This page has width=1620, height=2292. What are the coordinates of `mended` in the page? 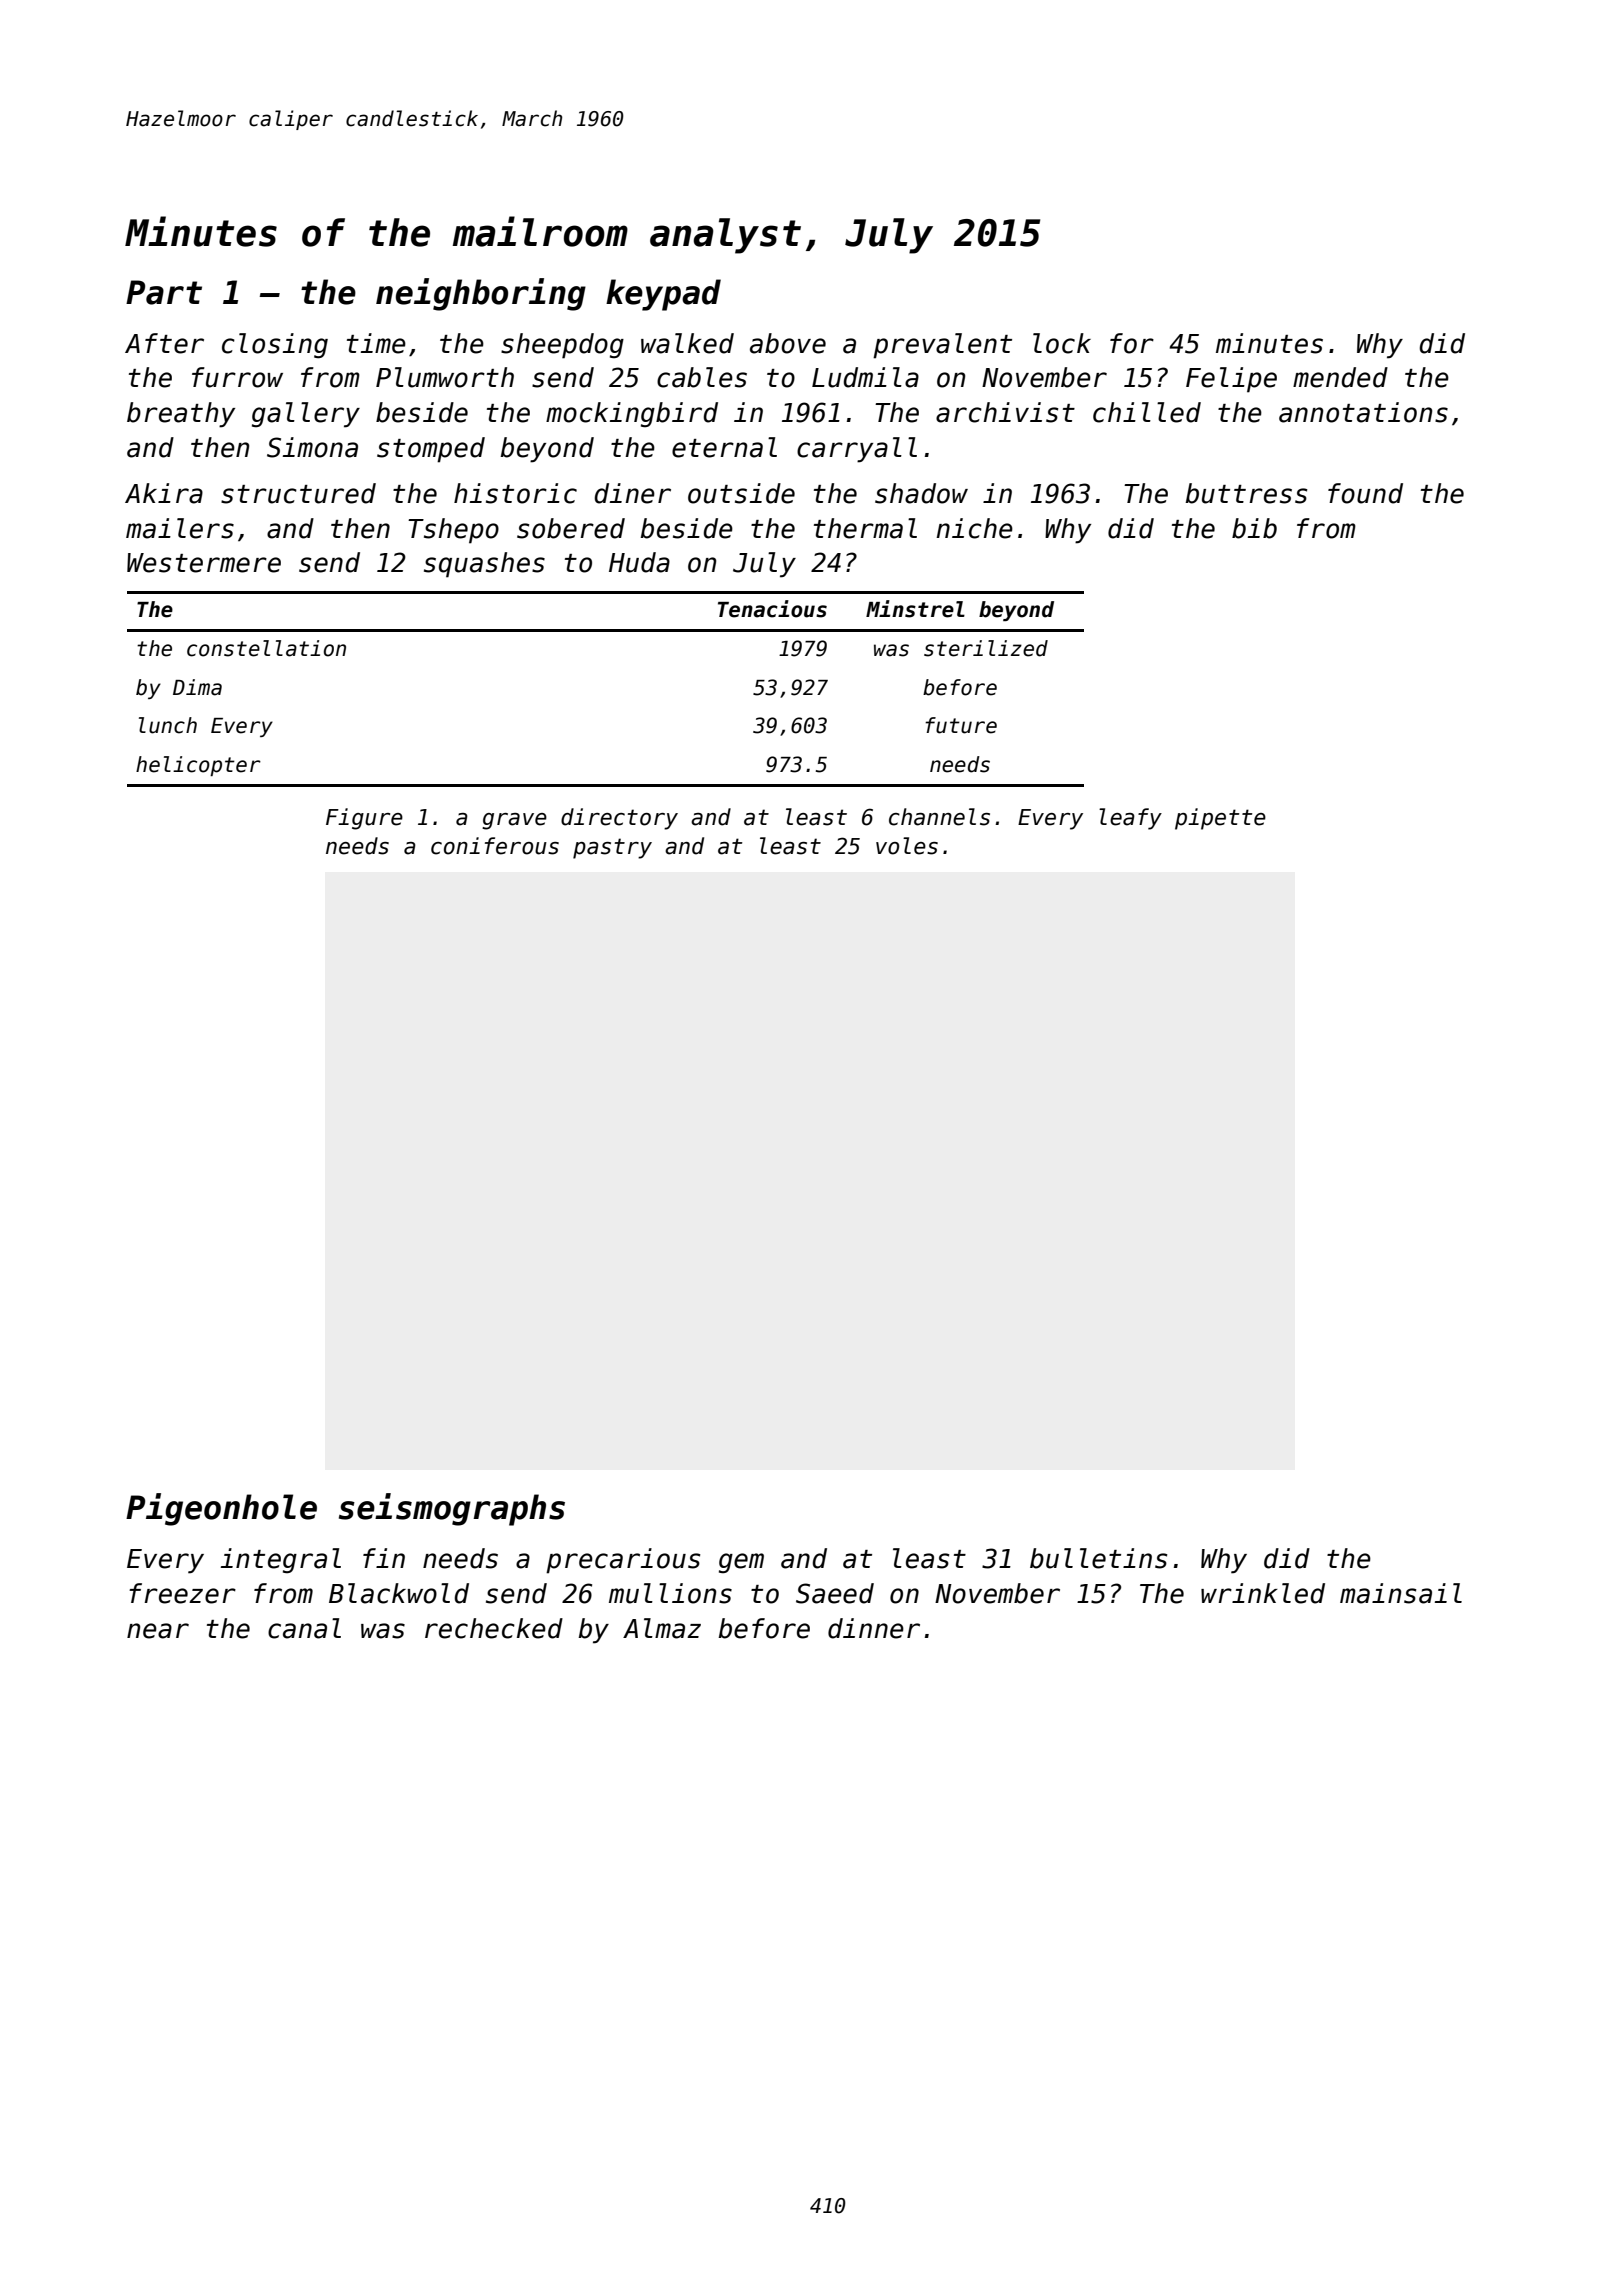 It's located at (1340, 377).
